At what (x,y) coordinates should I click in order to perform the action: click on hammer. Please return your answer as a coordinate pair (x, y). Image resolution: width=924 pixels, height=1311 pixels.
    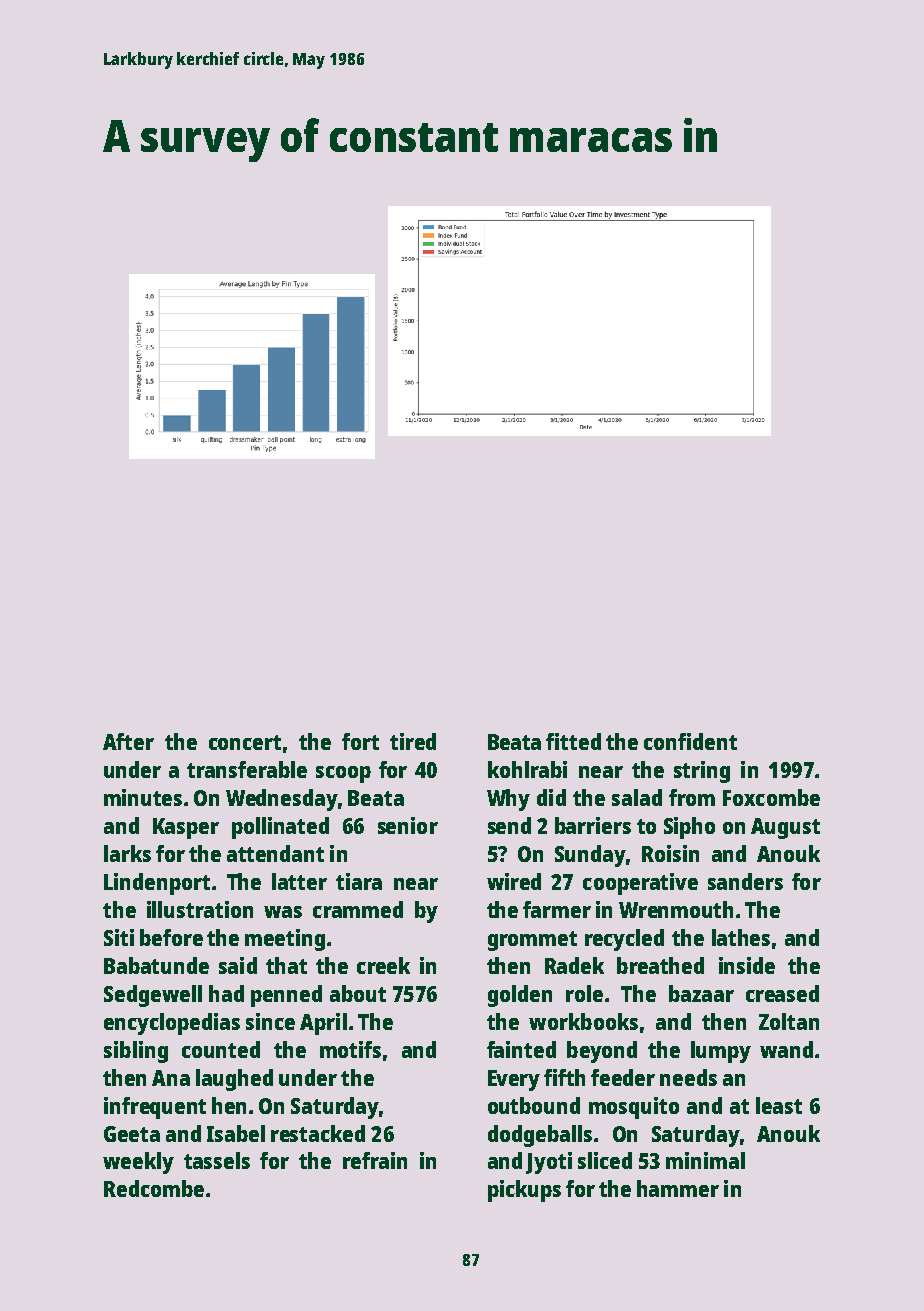
    Looking at the image, I should click on (678, 1188).
